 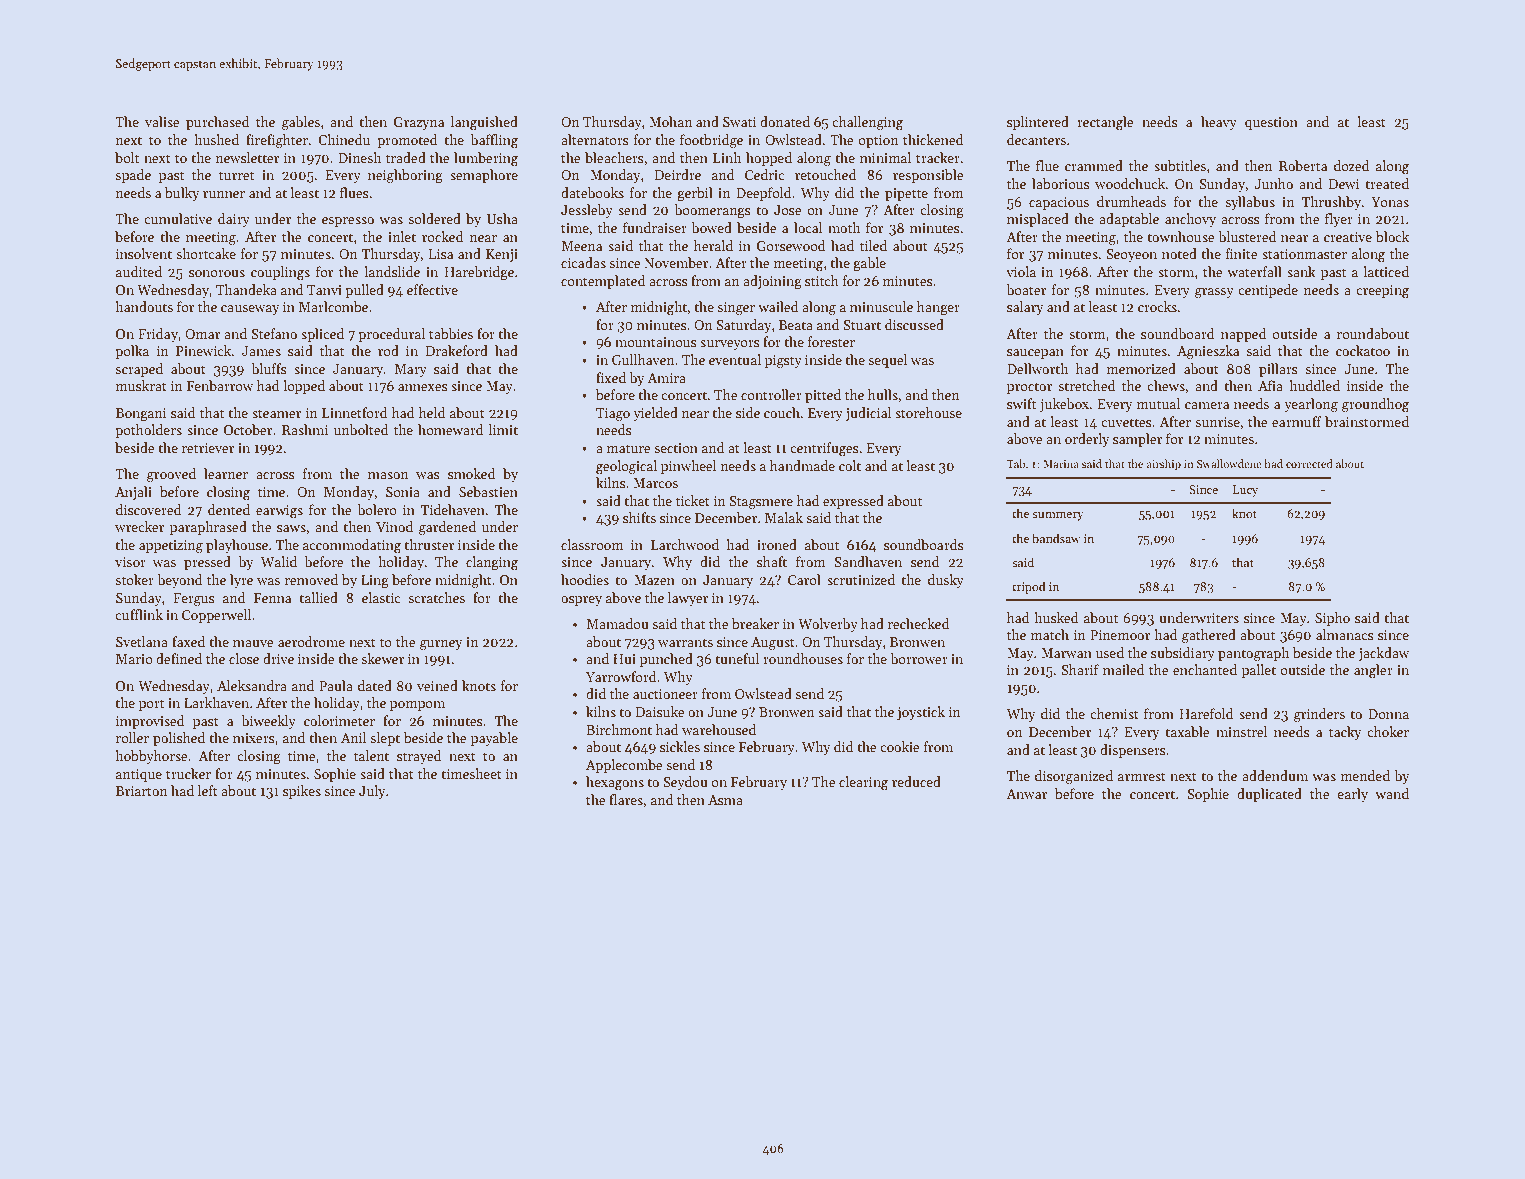 I want to click on Sipho, so click(x=1332, y=619).
